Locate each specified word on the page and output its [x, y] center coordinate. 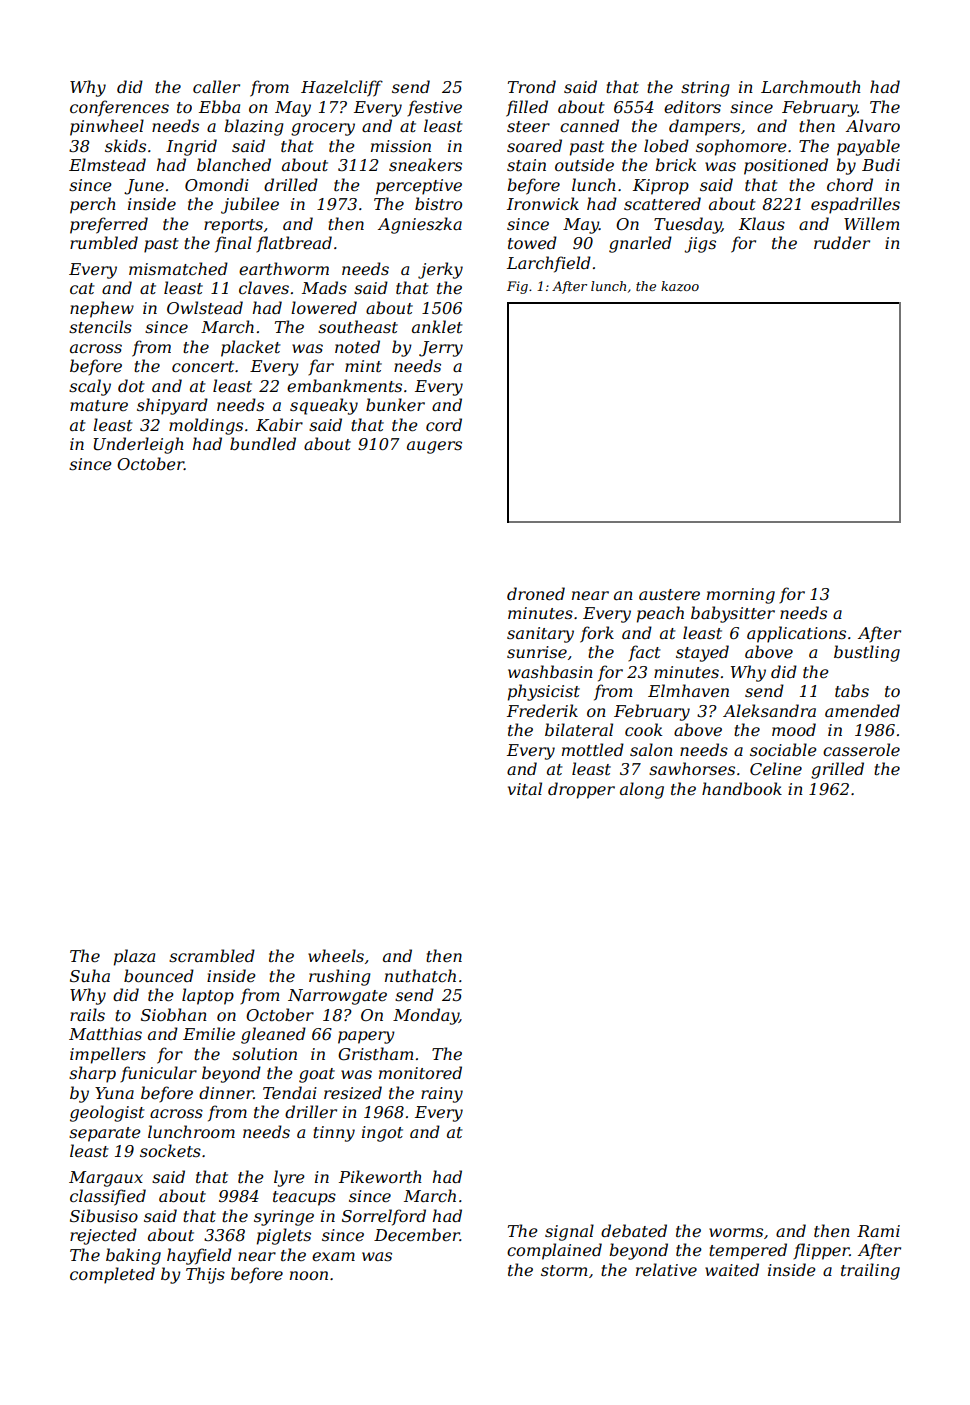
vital [525, 788]
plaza [134, 957]
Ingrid [191, 147]
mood [794, 729]
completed [112, 1275]
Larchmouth [811, 86]
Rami [878, 1231]
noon [309, 1275]
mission [401, 146]
